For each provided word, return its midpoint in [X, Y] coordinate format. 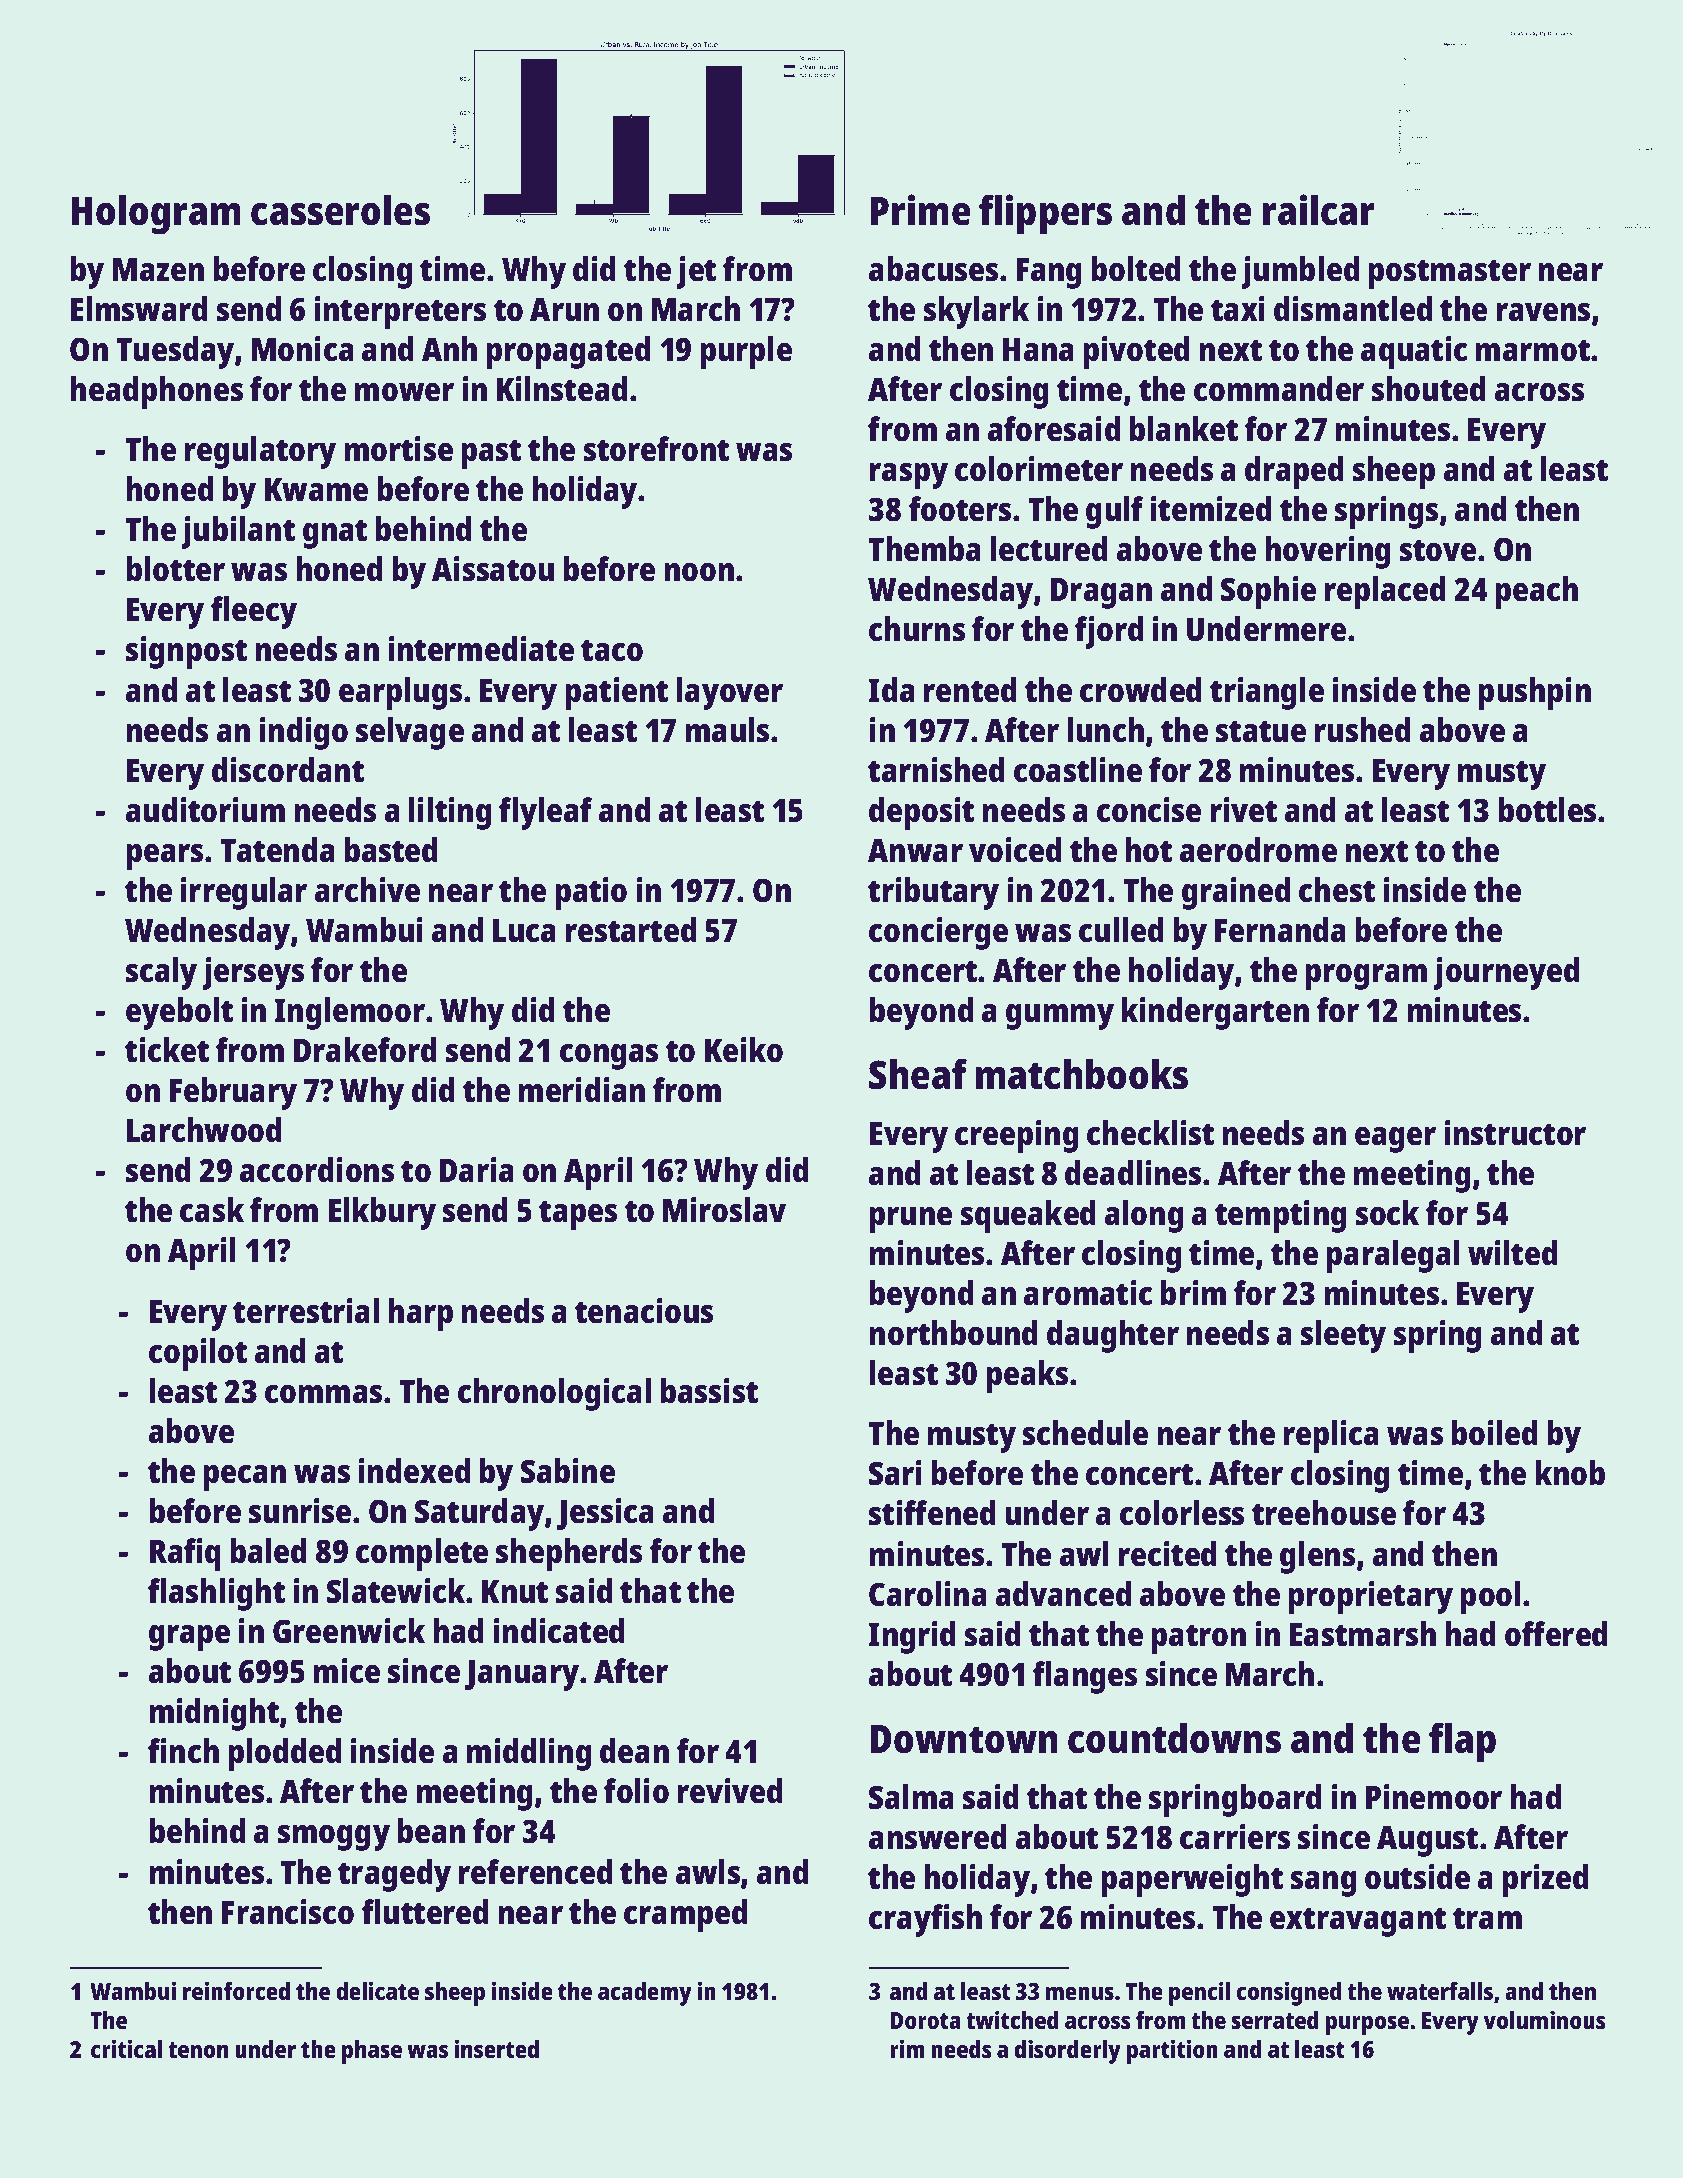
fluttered [425, 1912]
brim [1193, 1293]
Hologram [156, 215]
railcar [1319, 210]
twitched [1012, 2019]
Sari [895, 1473]
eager [1395, 1140]
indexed [414, 1471]
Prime [920, 210]
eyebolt [179, 1013]
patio [591, 893]
